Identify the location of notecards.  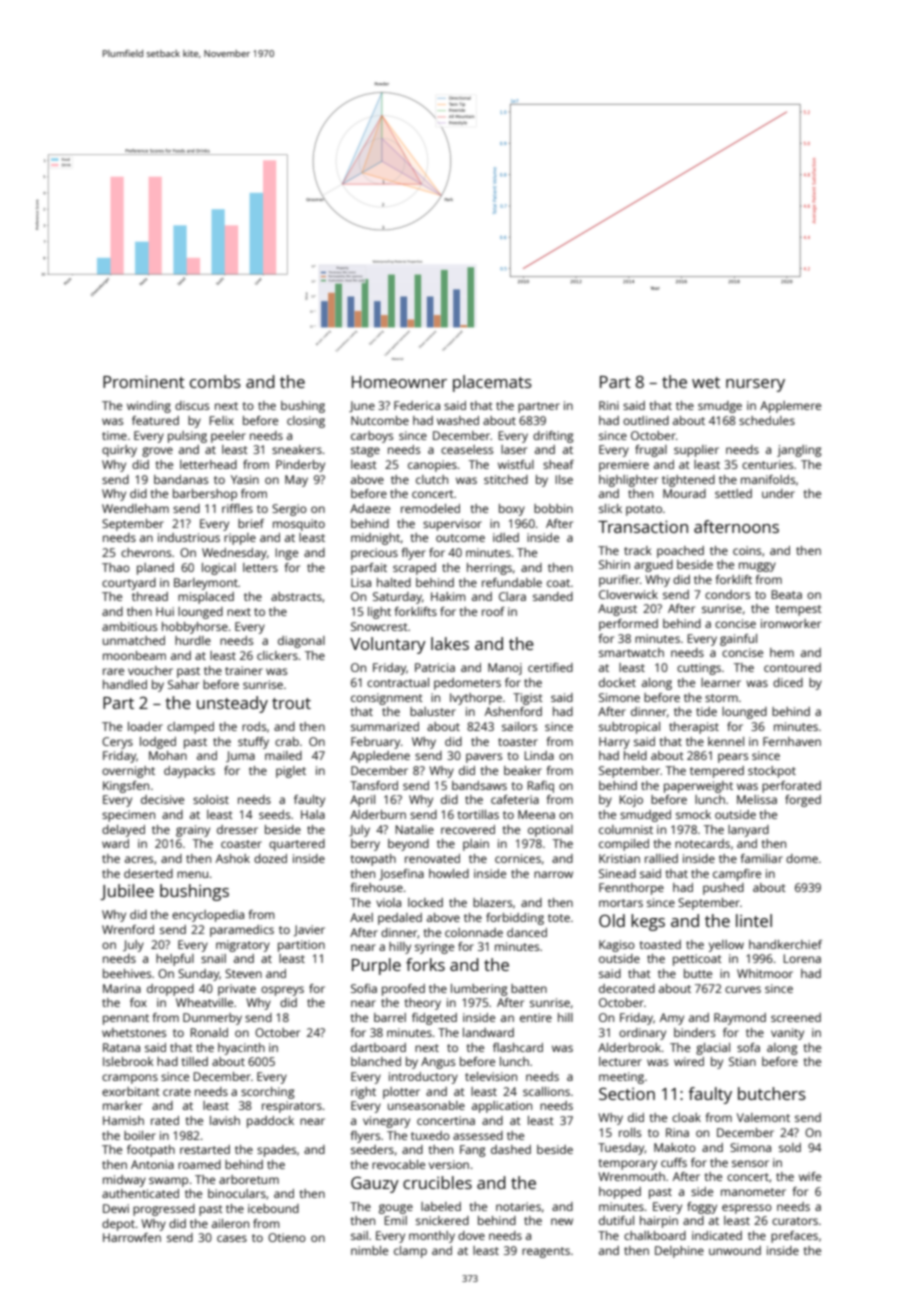
(702, 843).
